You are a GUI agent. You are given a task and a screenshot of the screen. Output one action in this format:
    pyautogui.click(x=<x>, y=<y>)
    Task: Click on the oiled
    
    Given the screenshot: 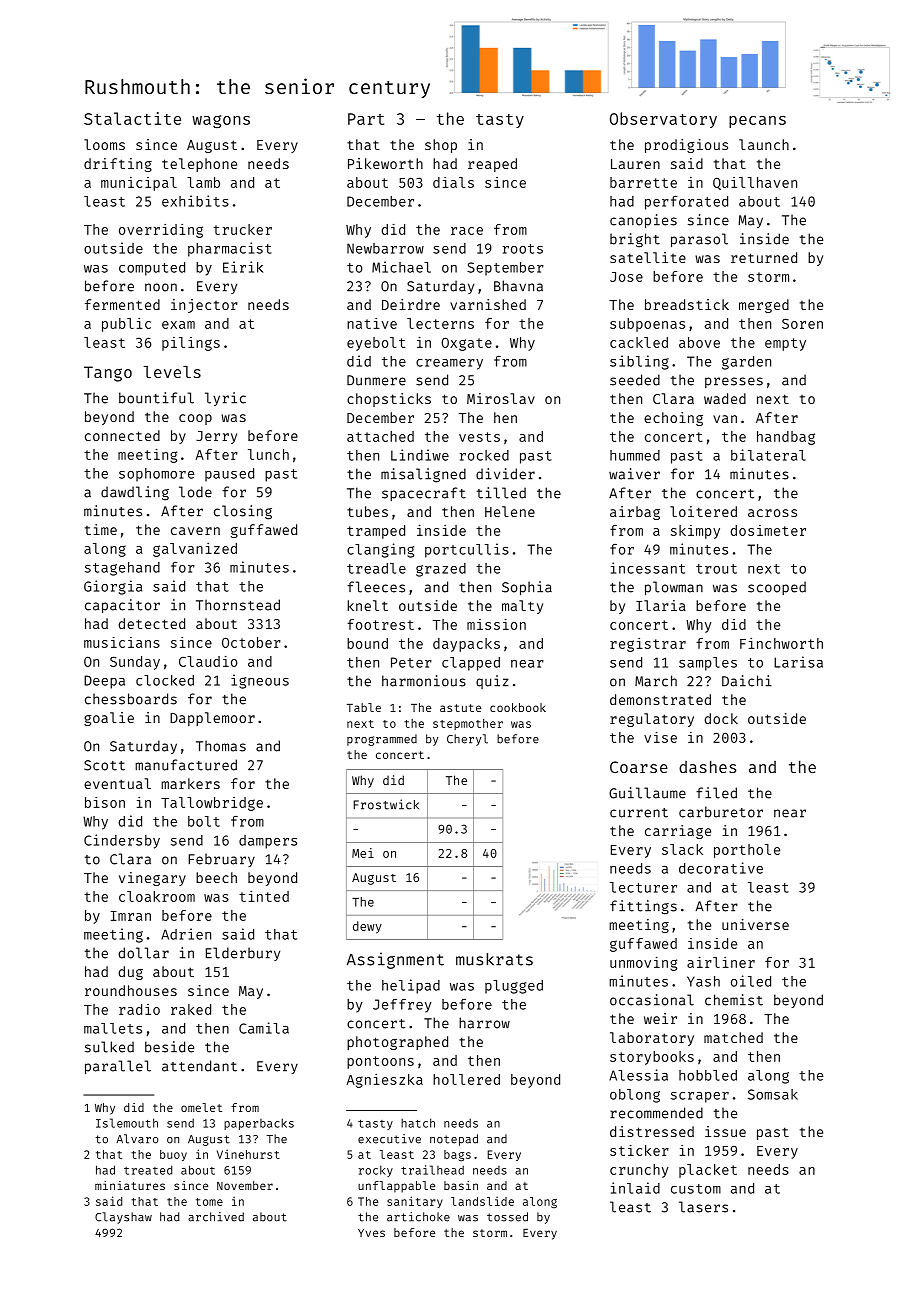 What is the action you would take?
    pyautogui.click(x=751, y=981)
